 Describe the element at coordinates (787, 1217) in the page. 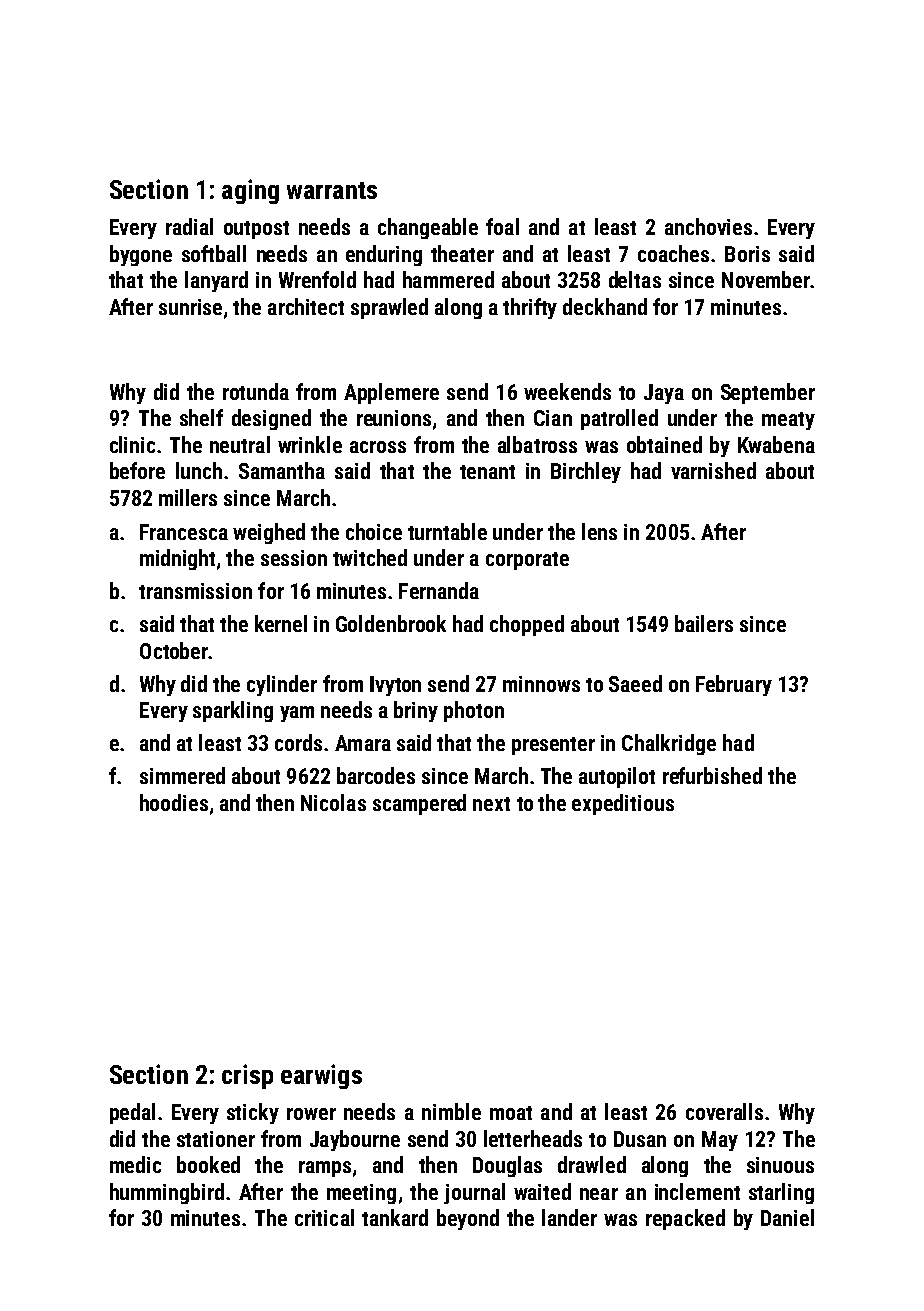

I see `Daniel` at that location.
